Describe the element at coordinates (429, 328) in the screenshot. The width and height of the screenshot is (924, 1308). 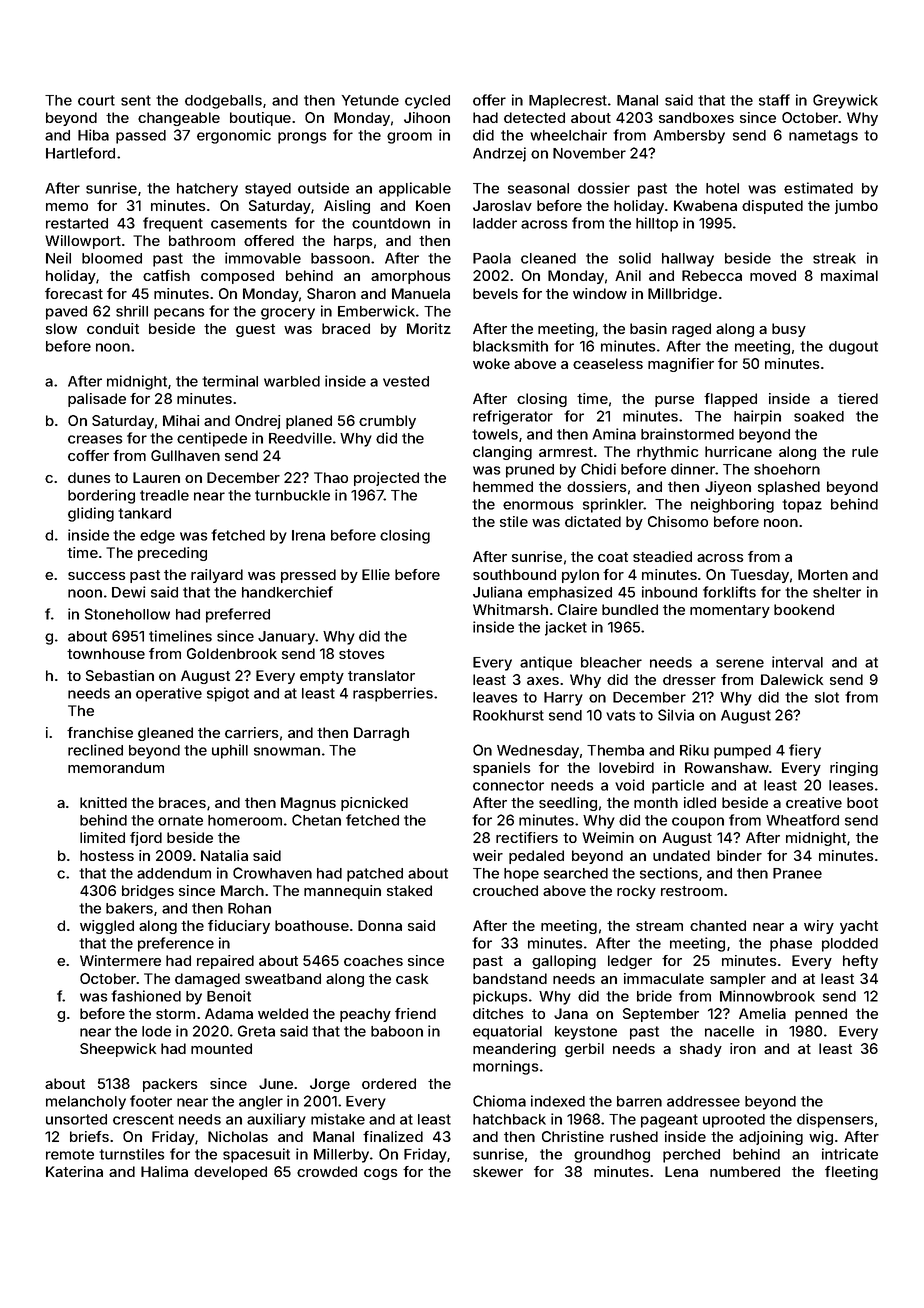
I see `Moritz` at that location.
